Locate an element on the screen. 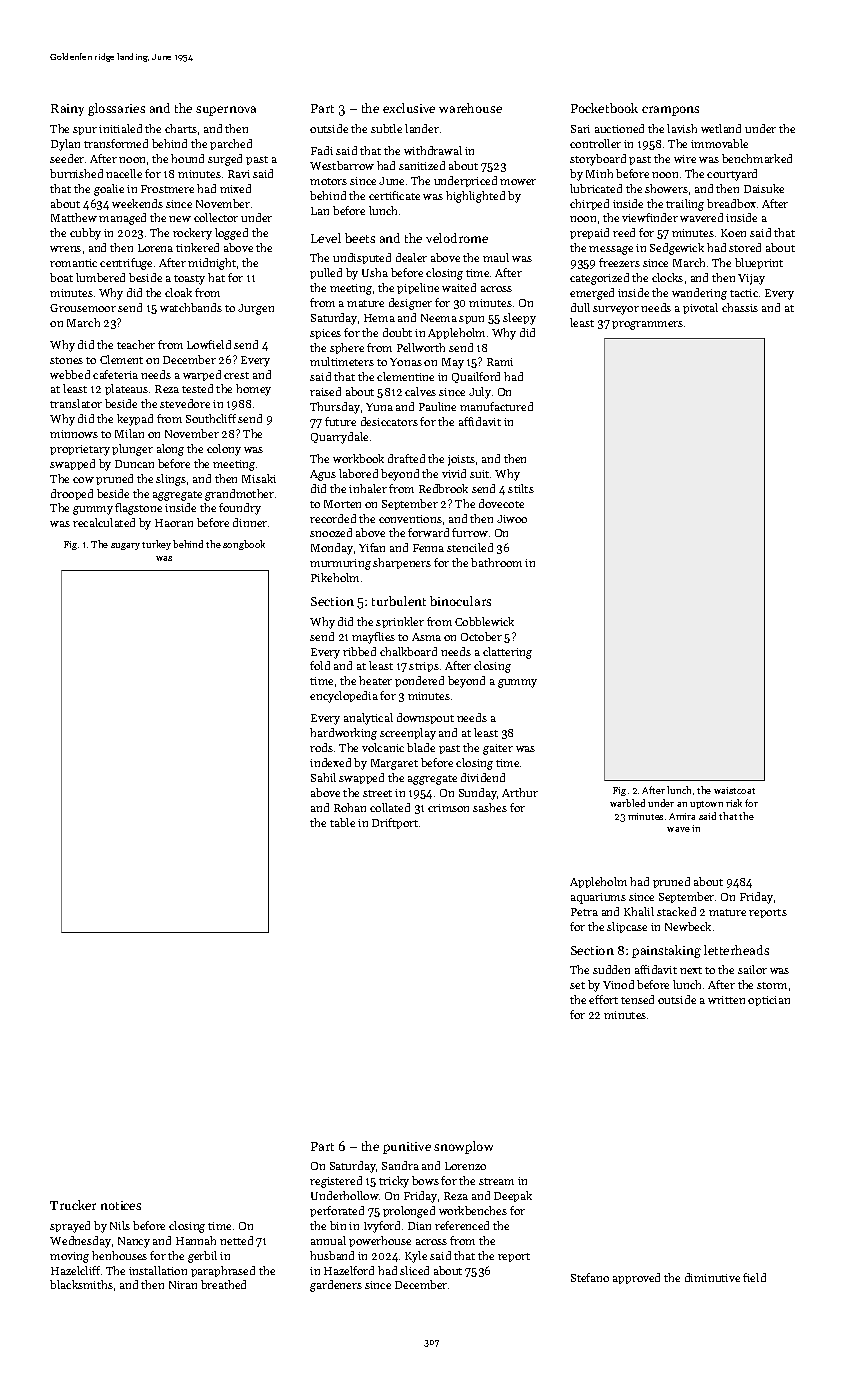 The height and width of the screenshot is (1400, 849). sliced is located at coordinates (414, 1270).
